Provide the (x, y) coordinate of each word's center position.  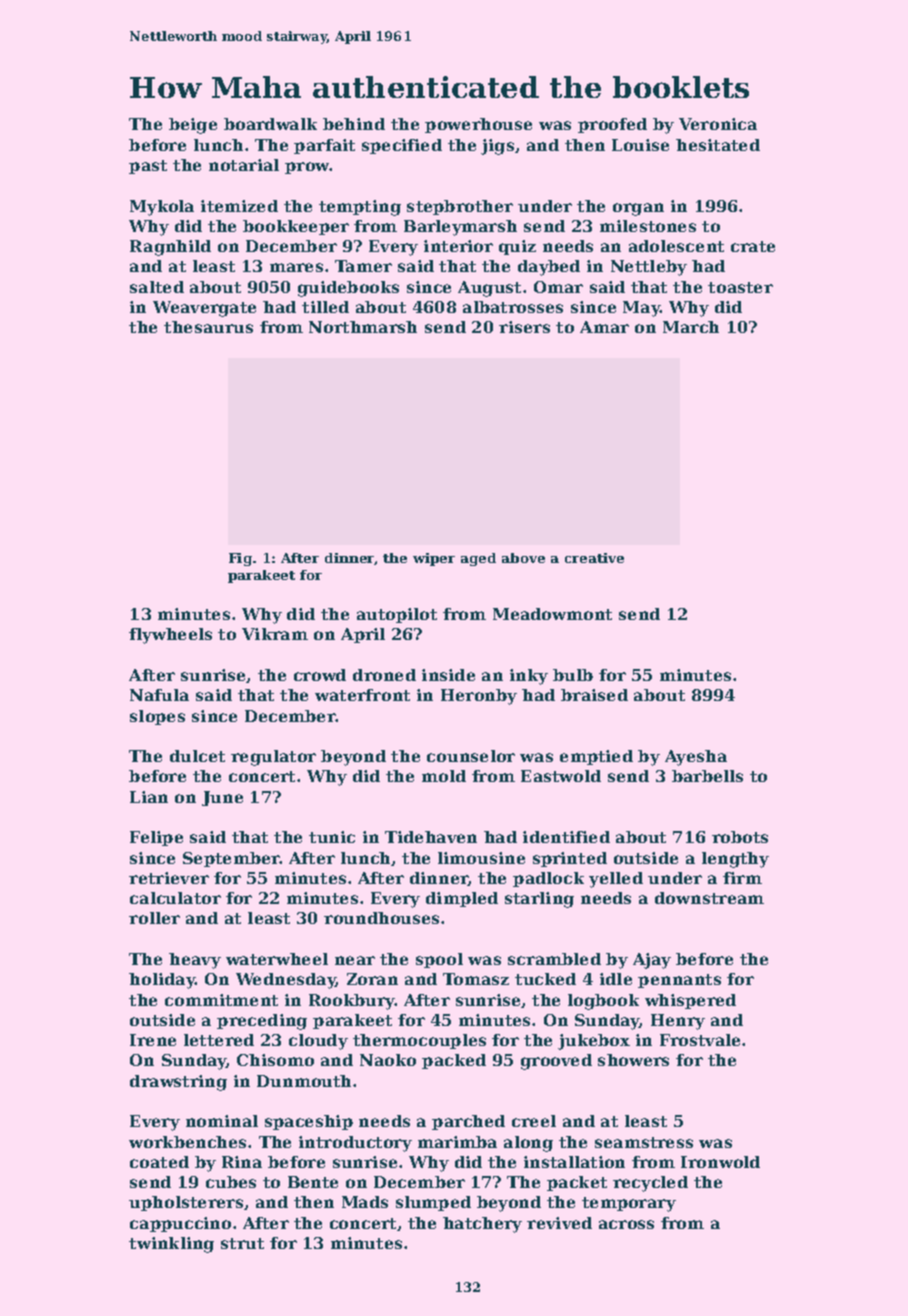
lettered (219, 1040)
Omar (558, 287)
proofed (612, 125)
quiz (517, 247)
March (691, 327)
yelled (616, 880)
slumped (433, 1203)
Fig (240, 559)
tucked (545, 979)
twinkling (171, 1245)
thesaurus (208, 327)
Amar (604, 327)
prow (307, 168)
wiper (434, 559)
